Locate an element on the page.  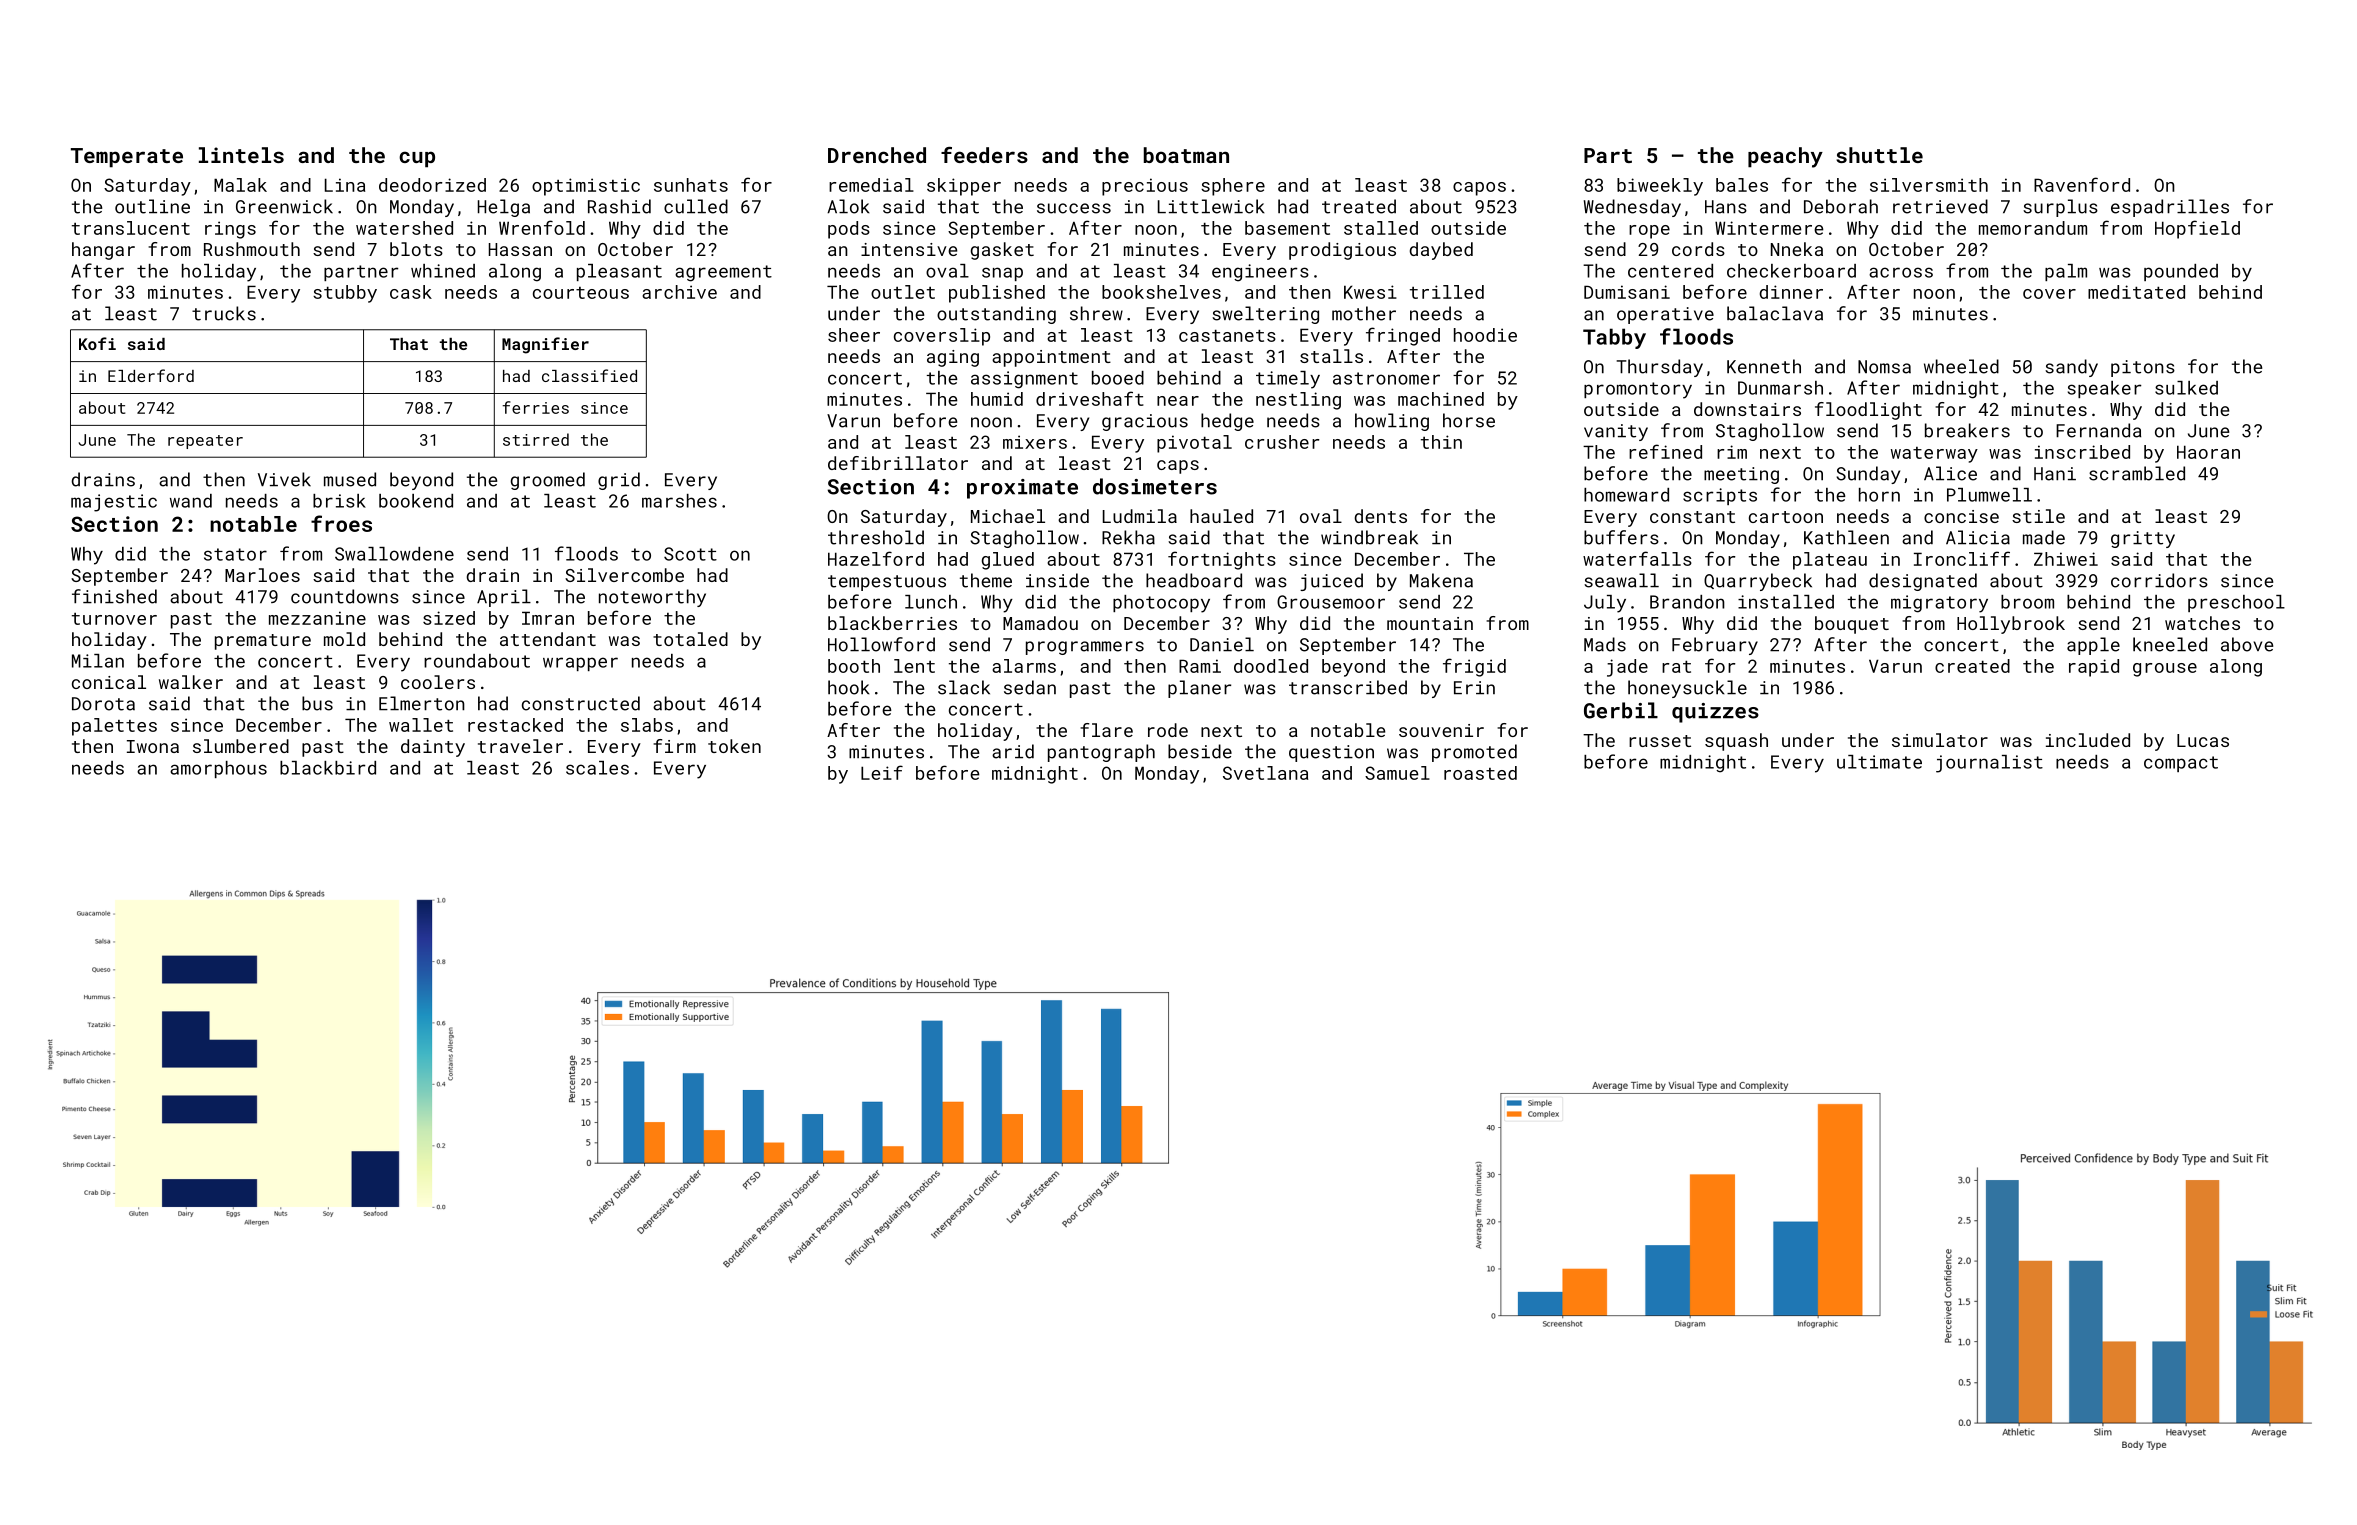
stirred is located at coordinates (536, 439).
